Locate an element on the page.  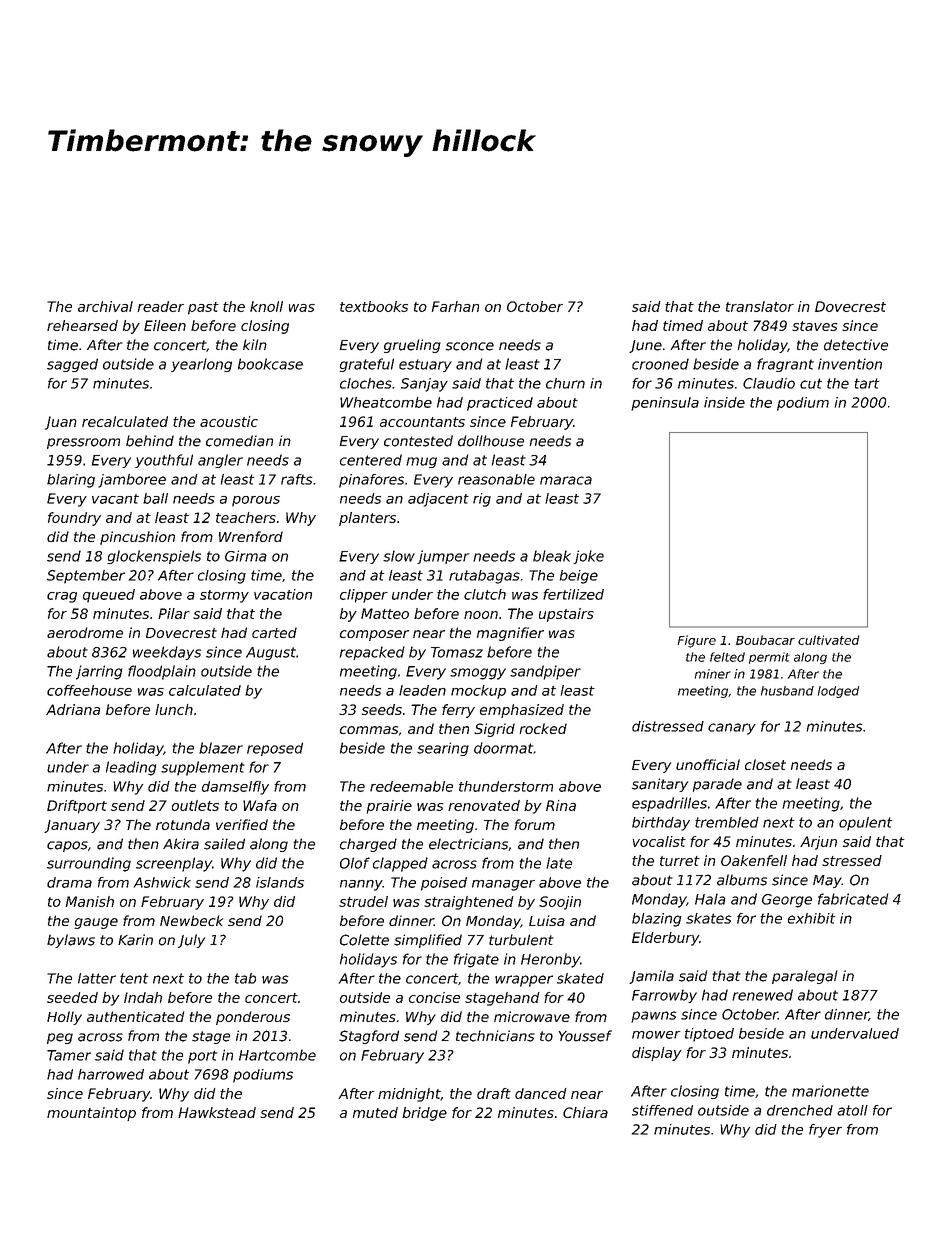
mountaintop is located at coordinates (91, 1114).
